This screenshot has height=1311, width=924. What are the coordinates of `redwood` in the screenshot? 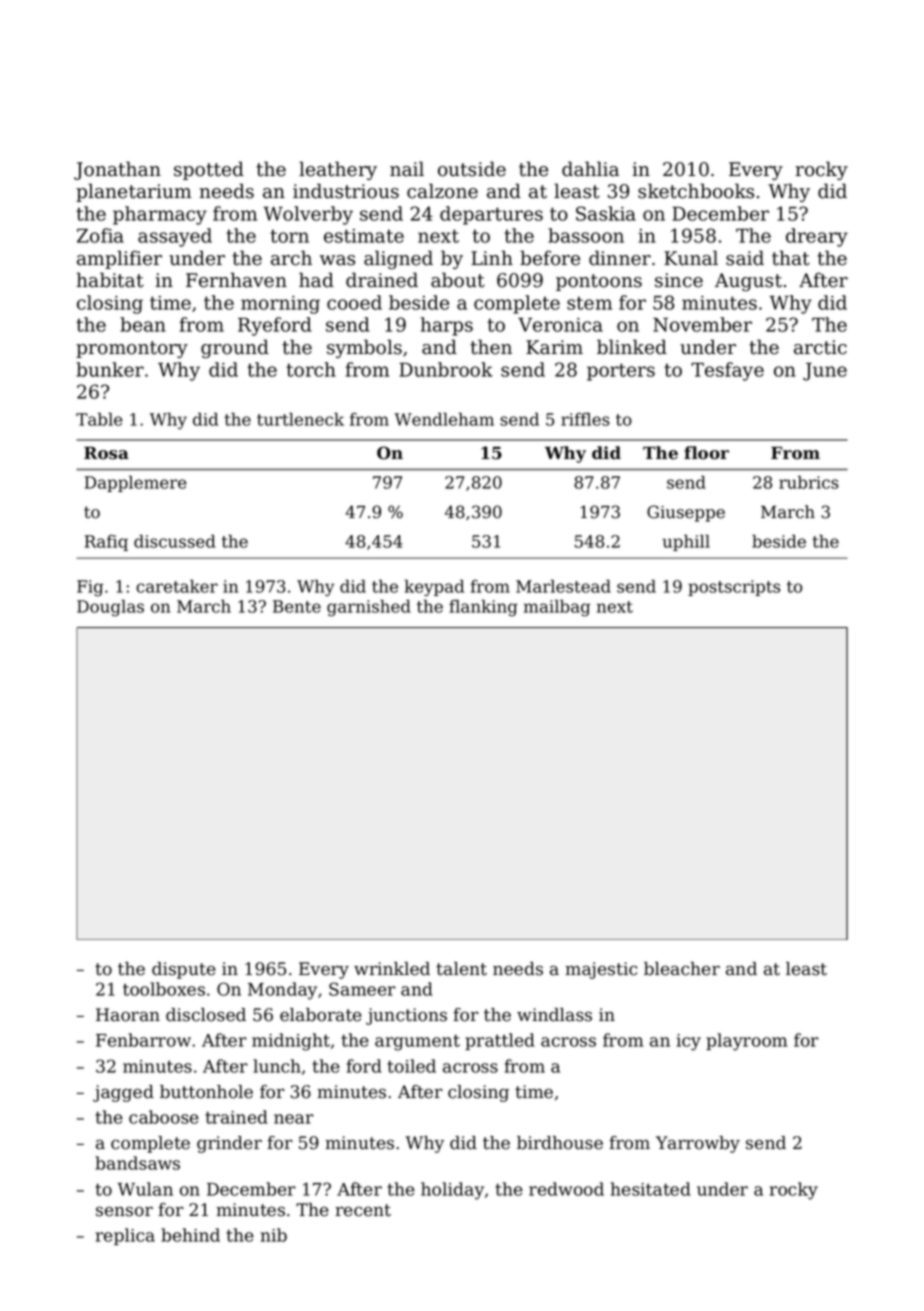 It's located at (566, 1189).
